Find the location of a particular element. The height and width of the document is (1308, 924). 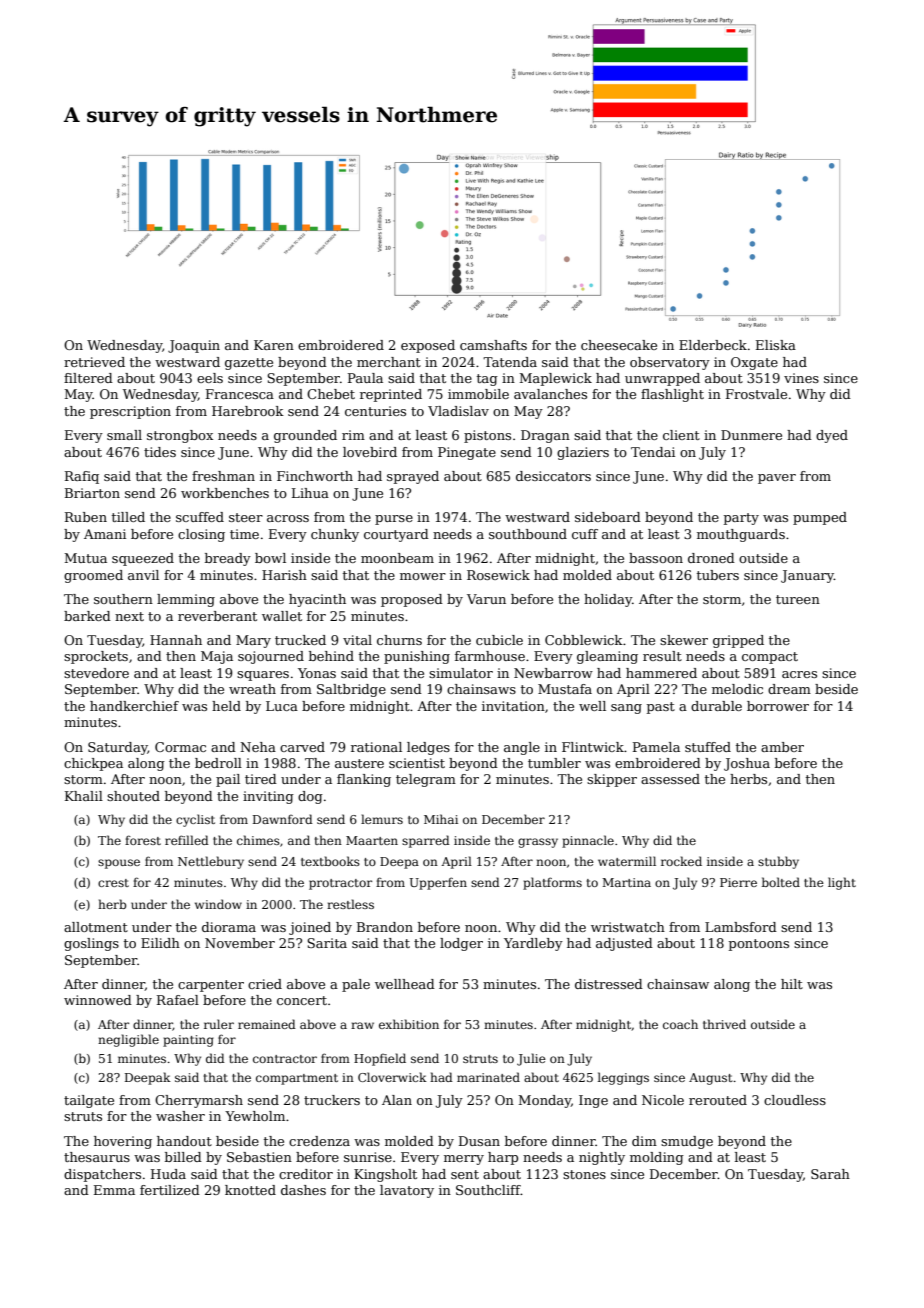

Sarah is located at coordinates (830, 1174).
